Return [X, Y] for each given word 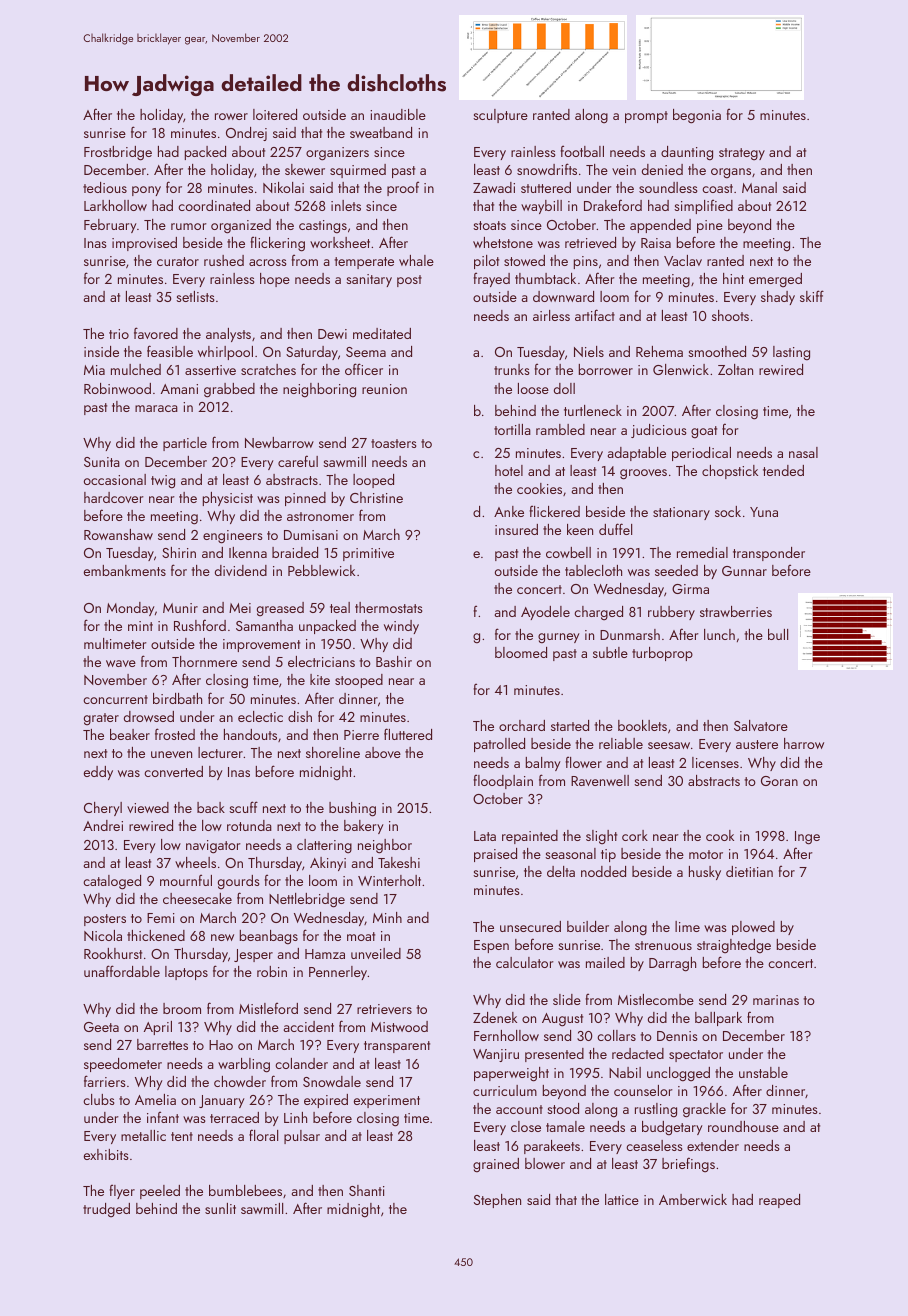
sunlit [220, 1208]
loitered [275, 114]
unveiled [376, 953]
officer [364, 369]
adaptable [637, 454]
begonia [697, 116]
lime [687, 926]
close [526, 1126]
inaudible [398, 114]
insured [516, 529]
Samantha [264, 625]
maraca [156, 408]
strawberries [736, 611]
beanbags [269, 937]
